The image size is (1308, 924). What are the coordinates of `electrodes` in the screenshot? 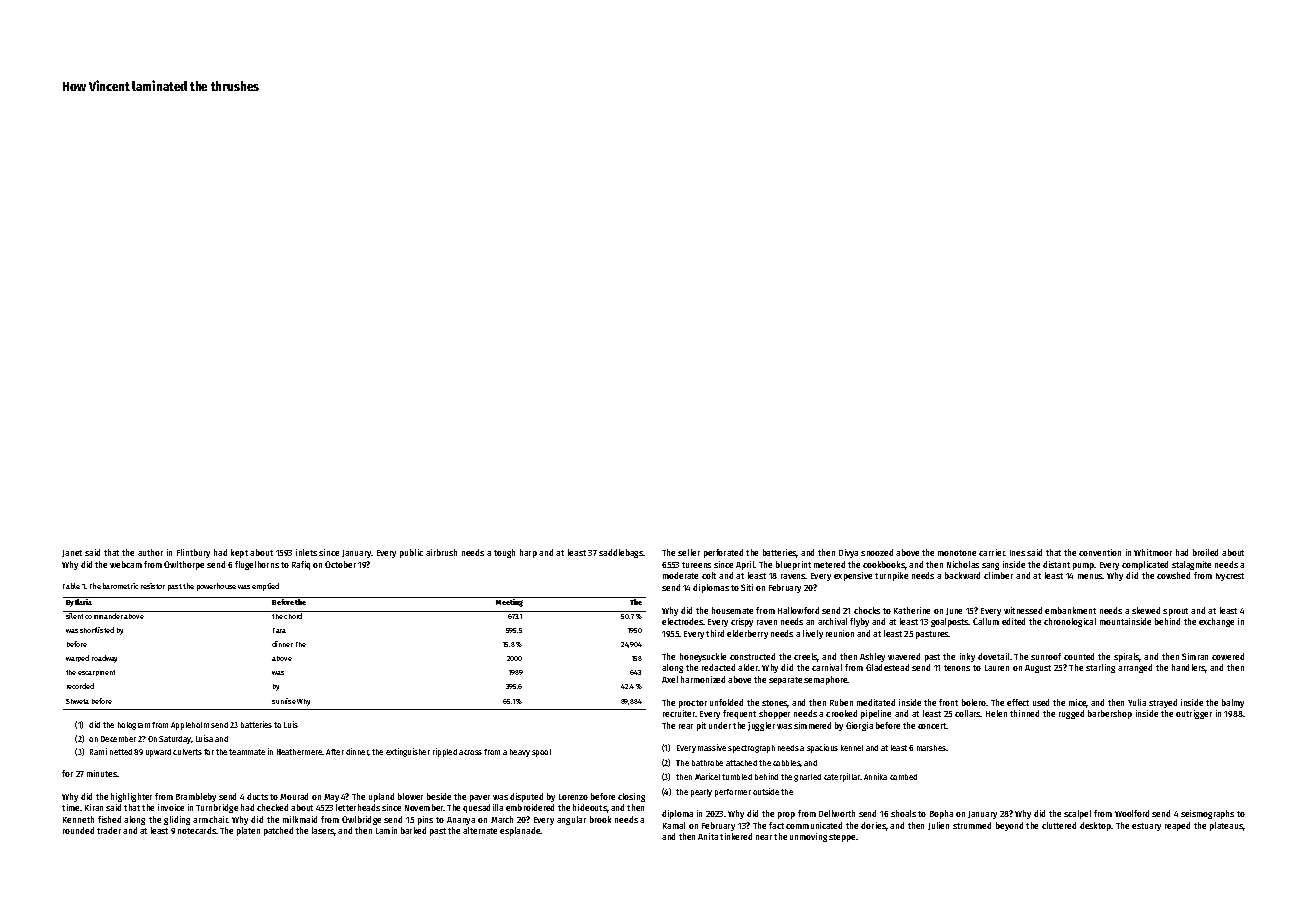 It's located at (682, 621).
